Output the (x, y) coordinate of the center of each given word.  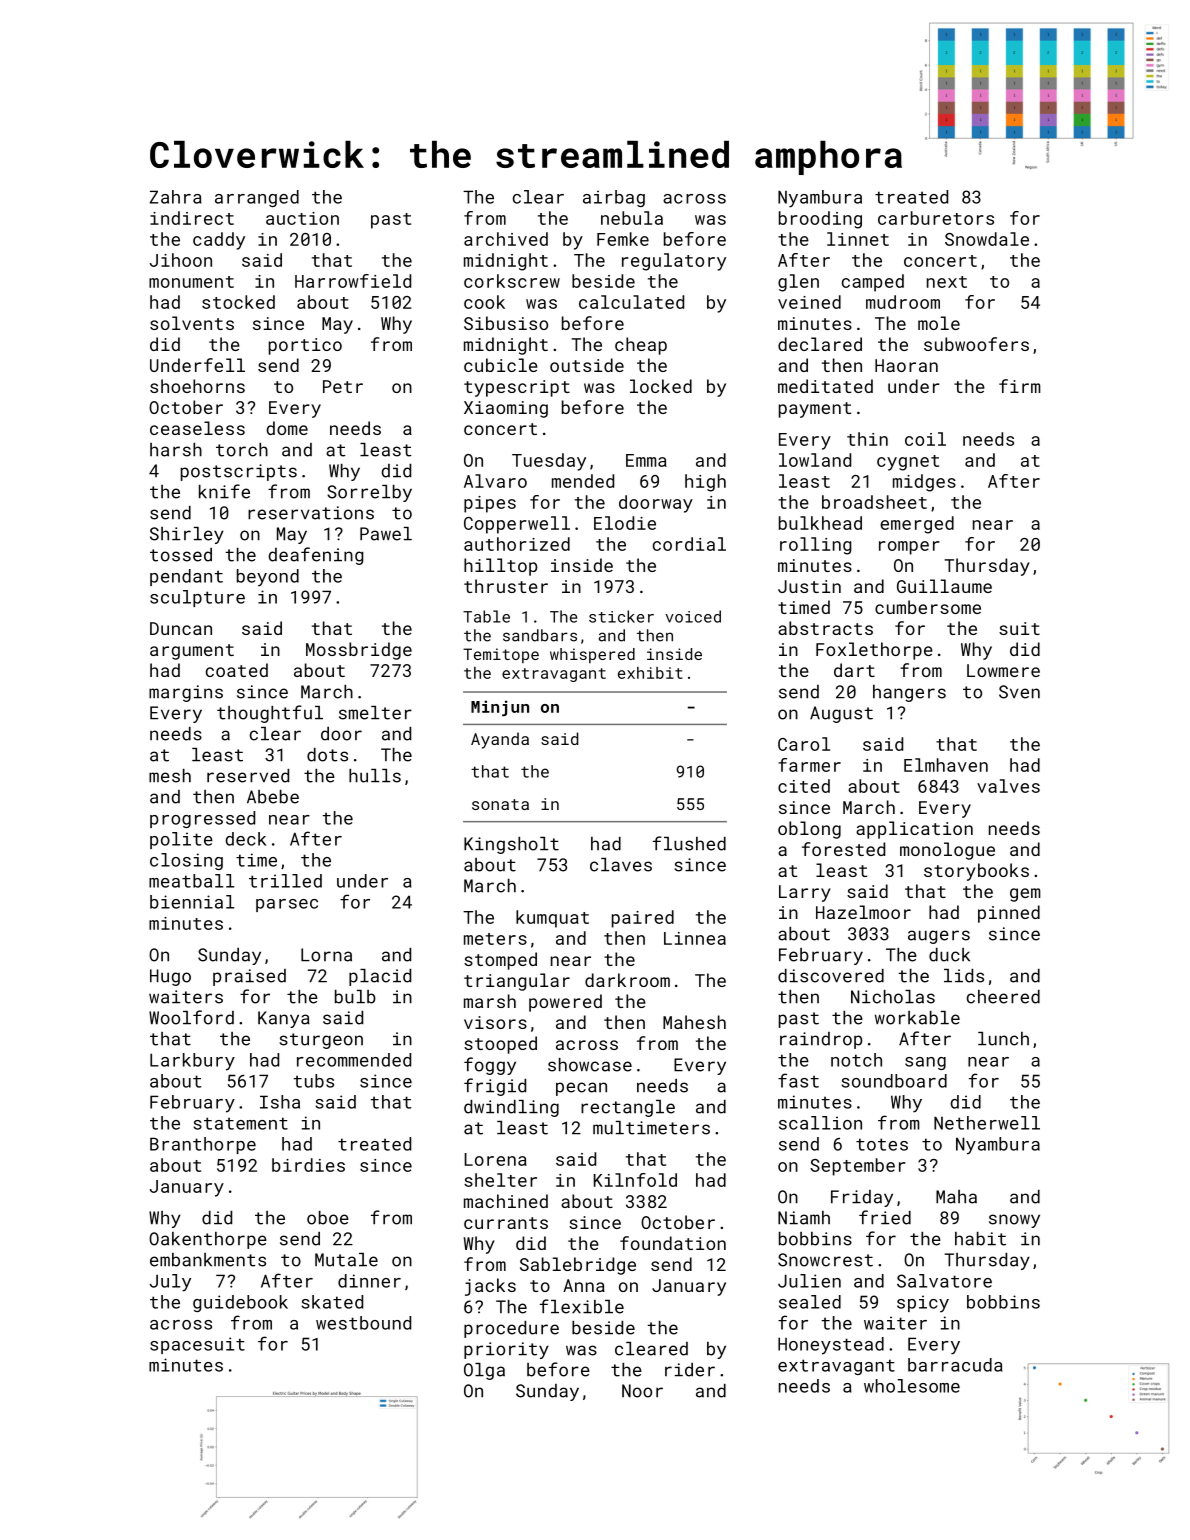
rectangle (628, 1108)
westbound (363, 1323)
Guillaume (944, 586)
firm (1019, 386)
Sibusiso (506, 323)
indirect (192, 218)
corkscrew (512, 281)
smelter (375, 713)
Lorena (495, 1159)
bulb (355, 997)
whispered (592, 655)
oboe (328, 1218)
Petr (343, 386)
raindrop (821, 1040)
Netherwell (987, 1123)
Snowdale (987, 239)
